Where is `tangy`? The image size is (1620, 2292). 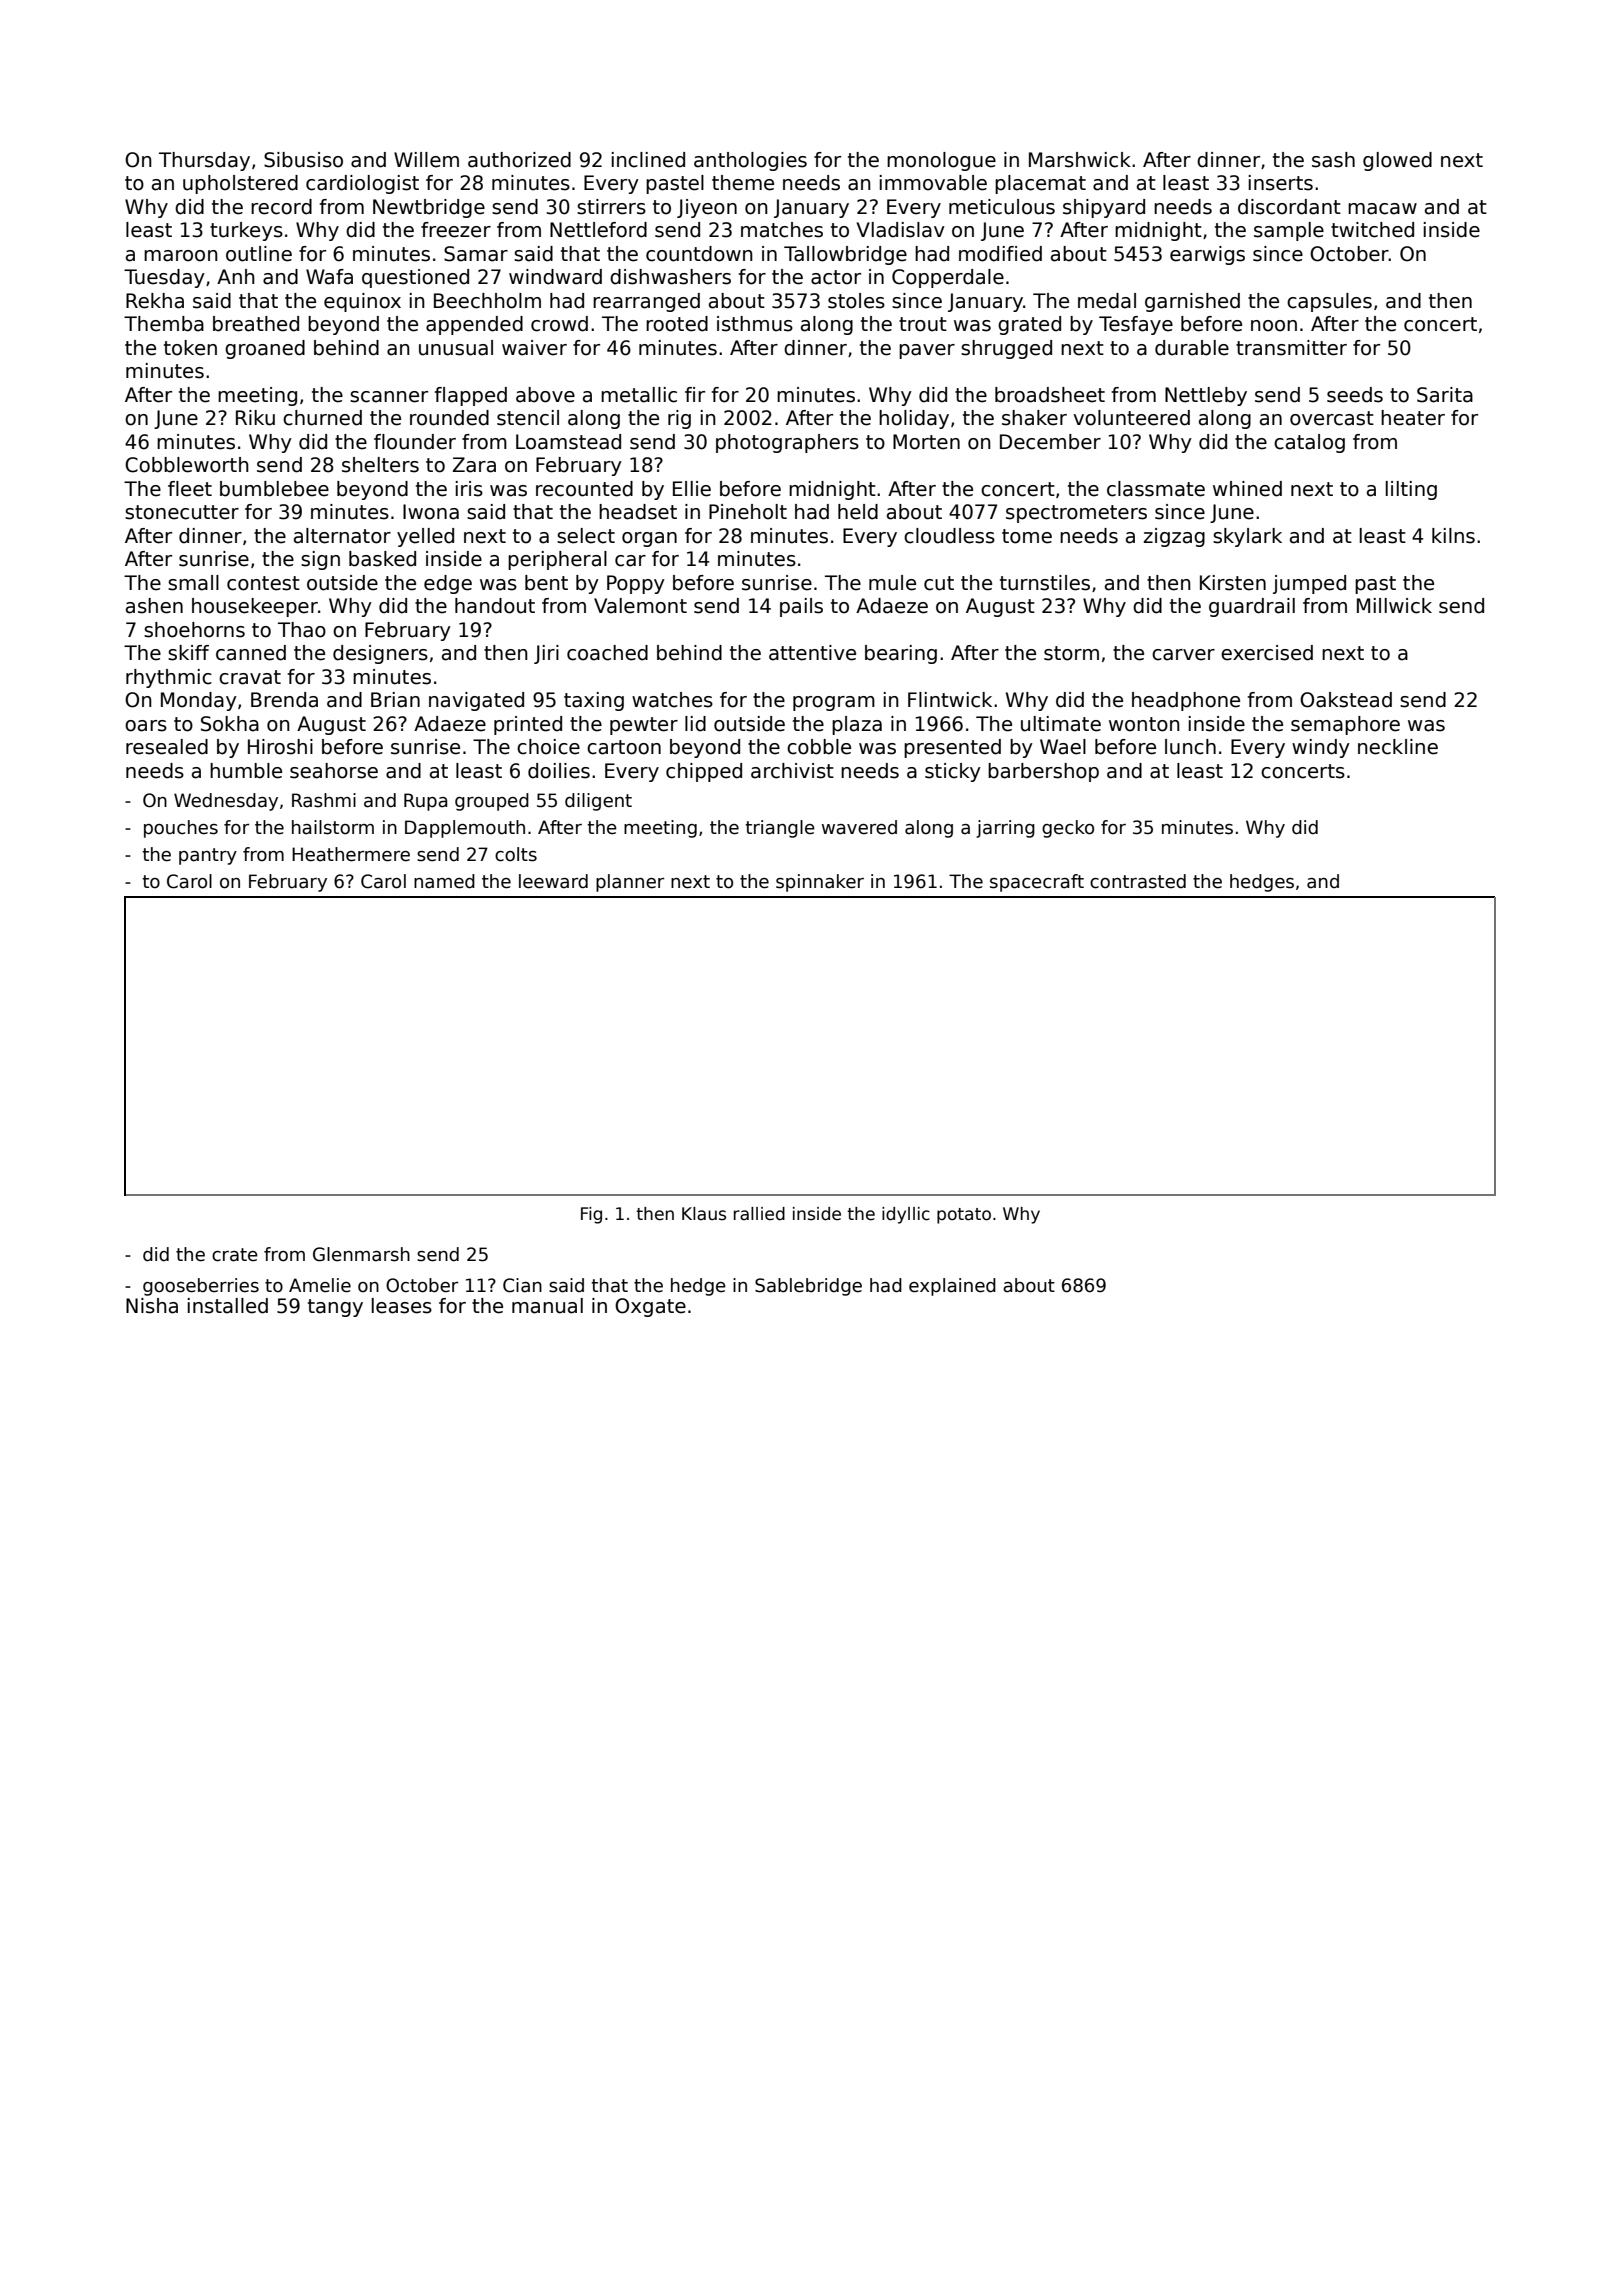 tangy is located at coordinates (335, 1308).
